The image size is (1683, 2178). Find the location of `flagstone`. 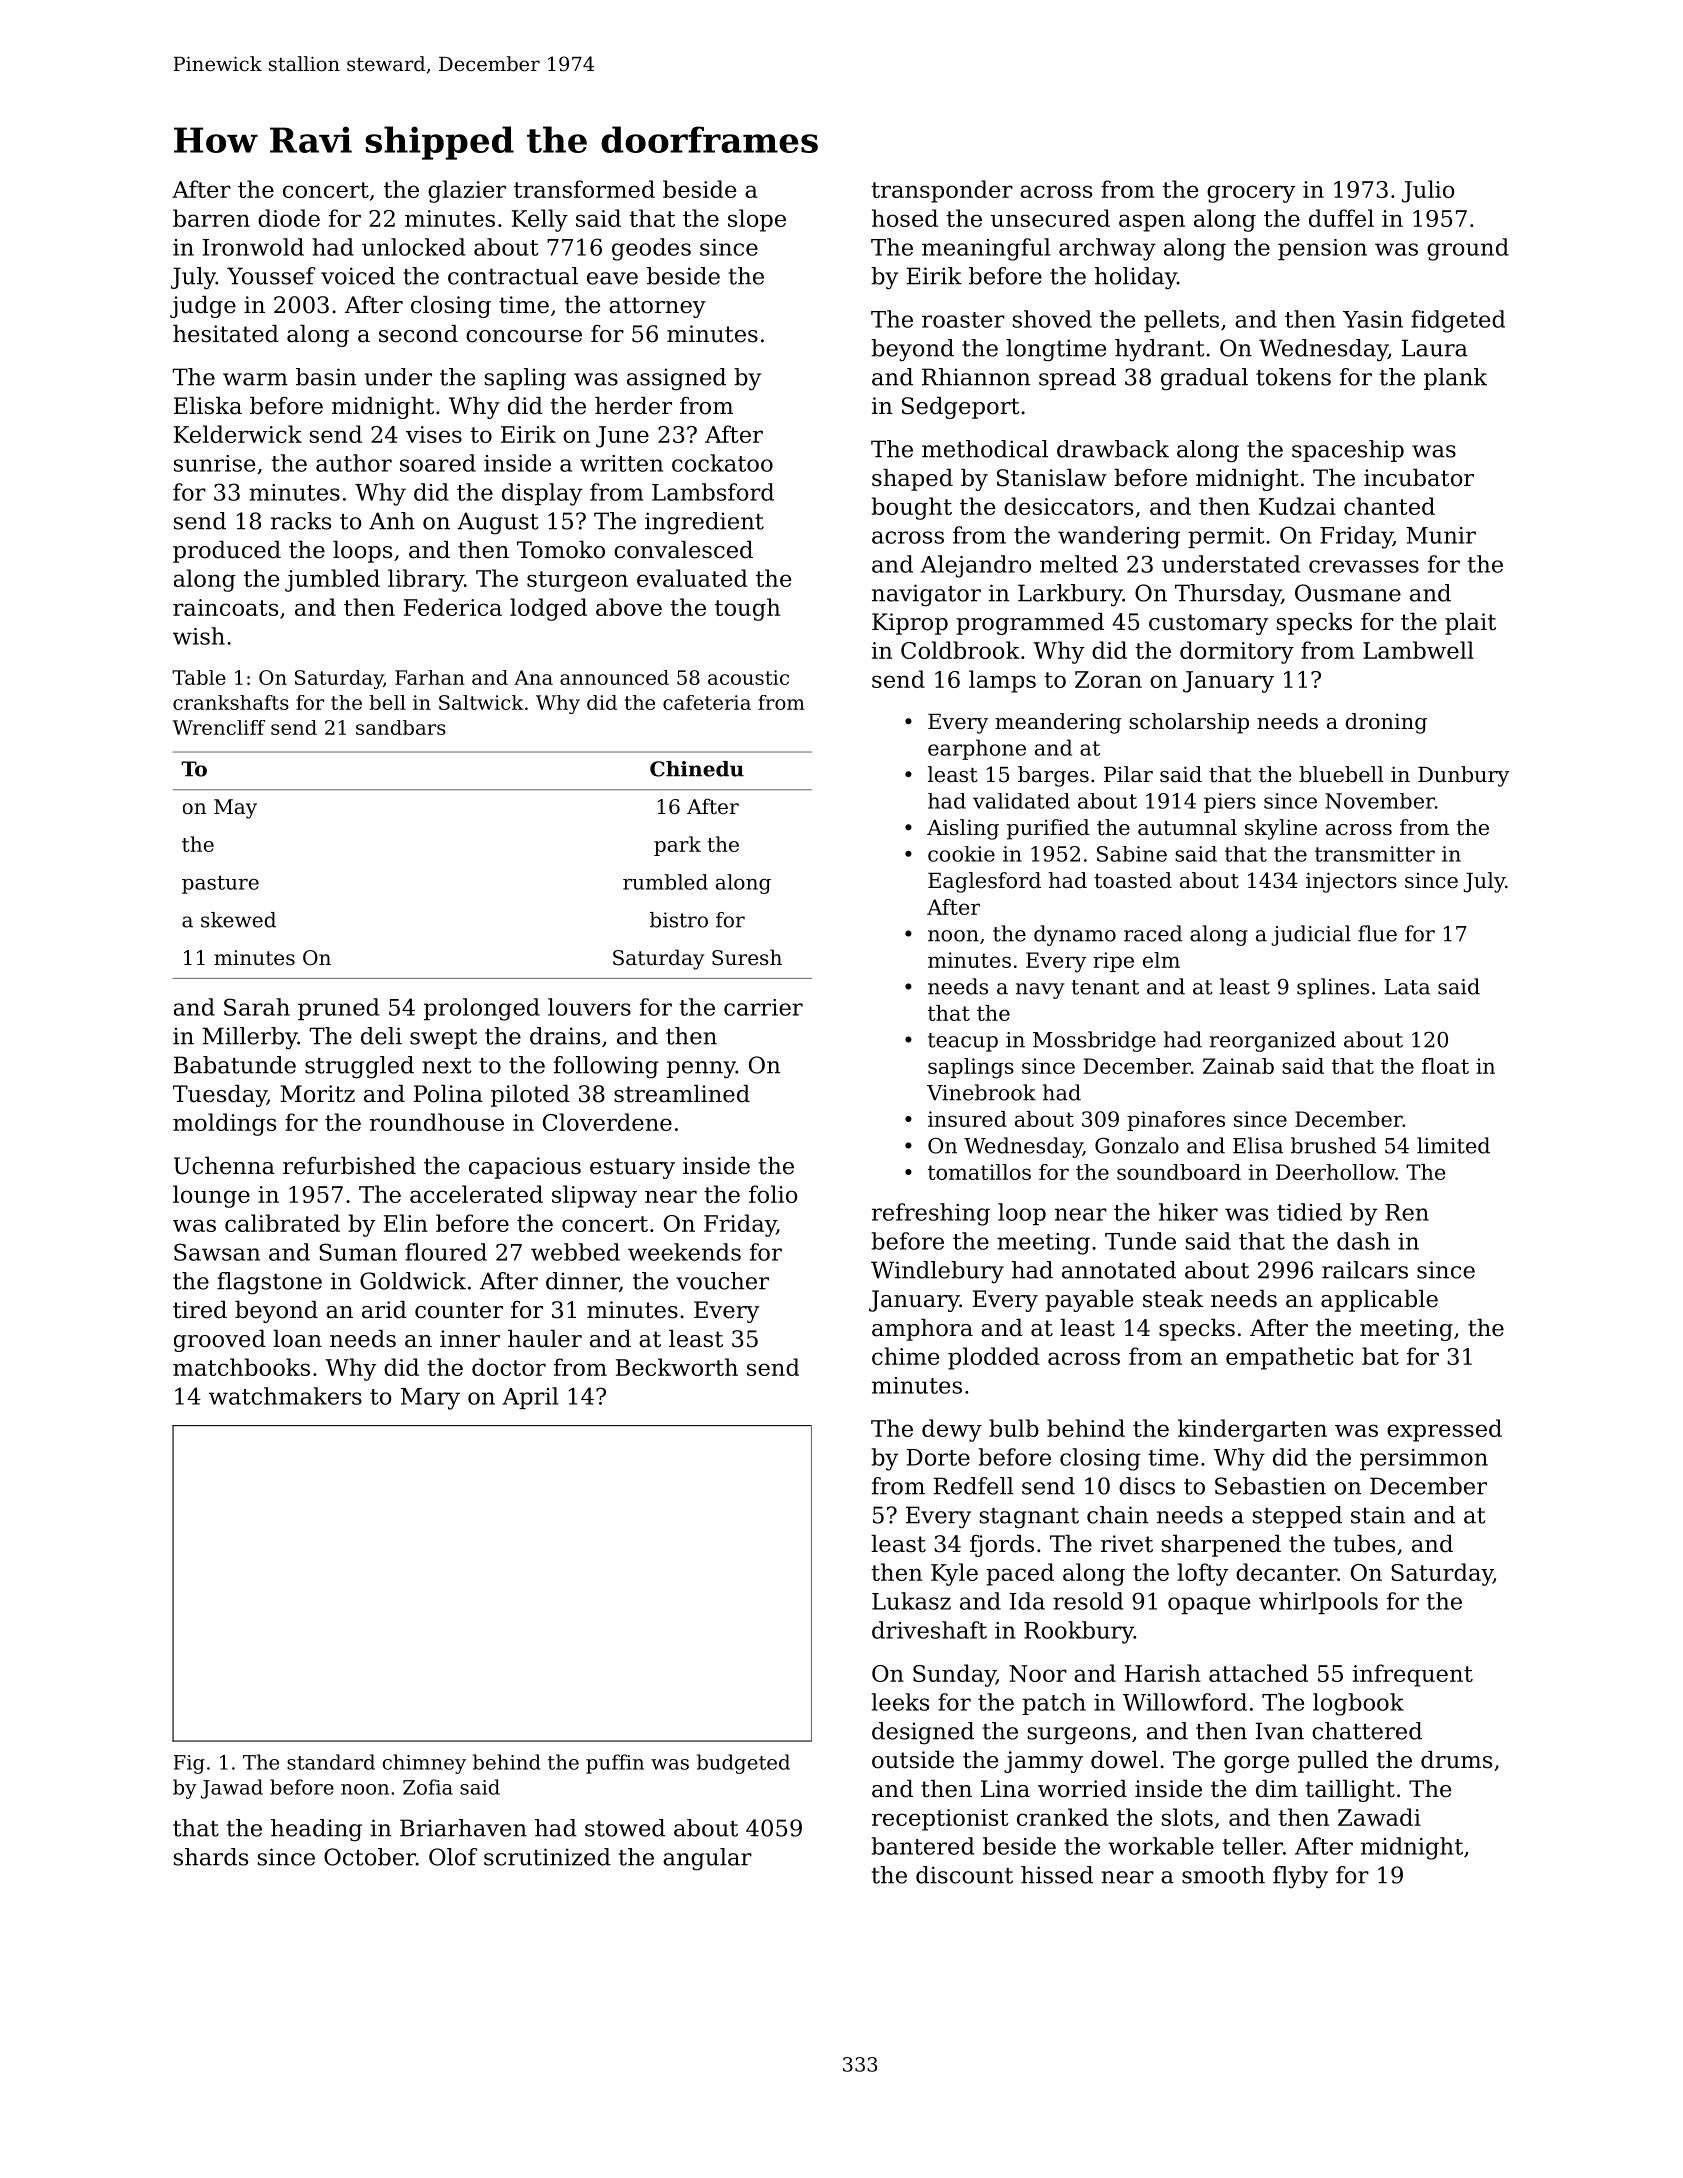

flagstone is located at coordinates (269, 1283).
